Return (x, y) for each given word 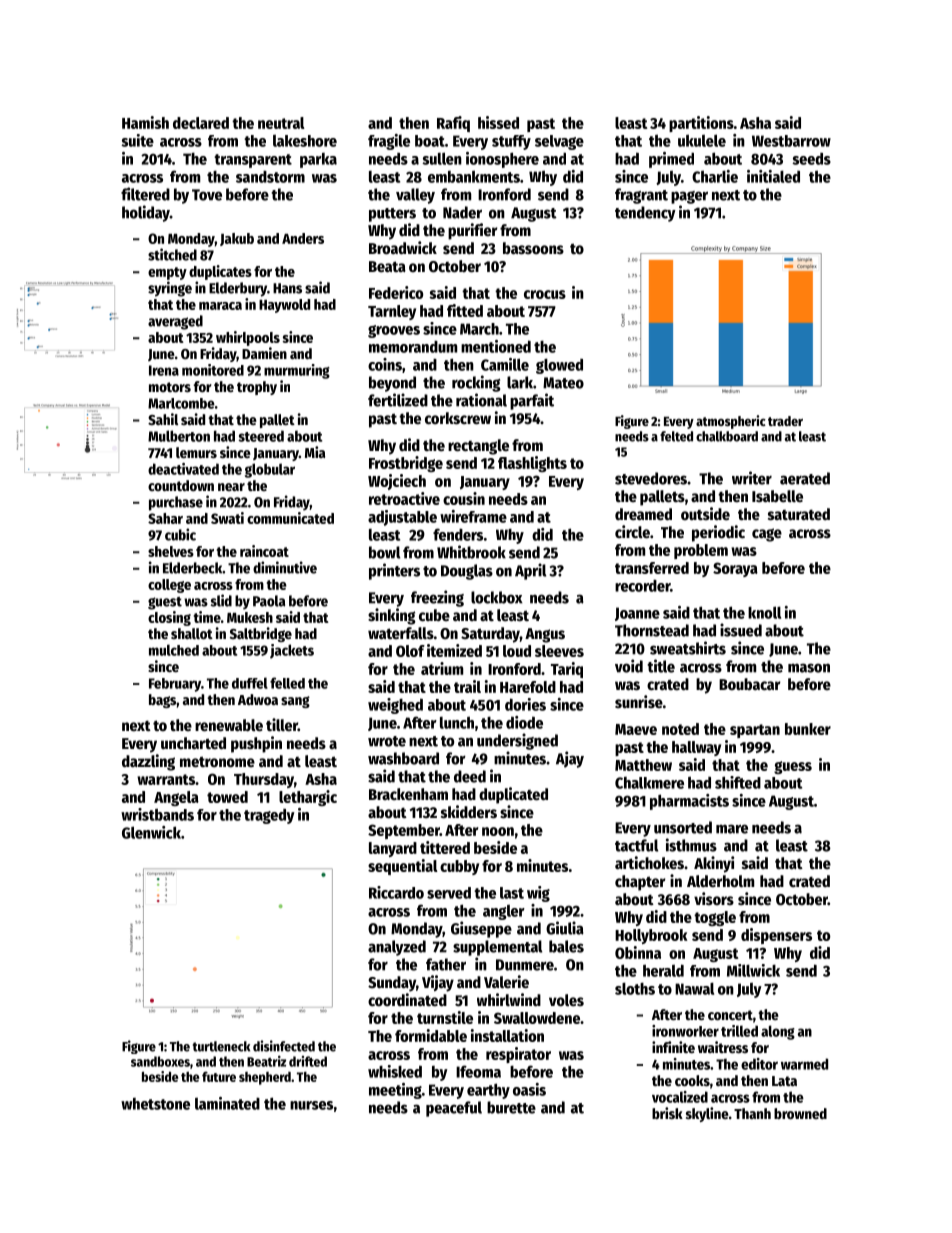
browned (800, 1113)
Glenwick (151, 832)
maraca (220, 306)
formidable (431, 1035)
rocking (476, 383)
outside (705, 514)
